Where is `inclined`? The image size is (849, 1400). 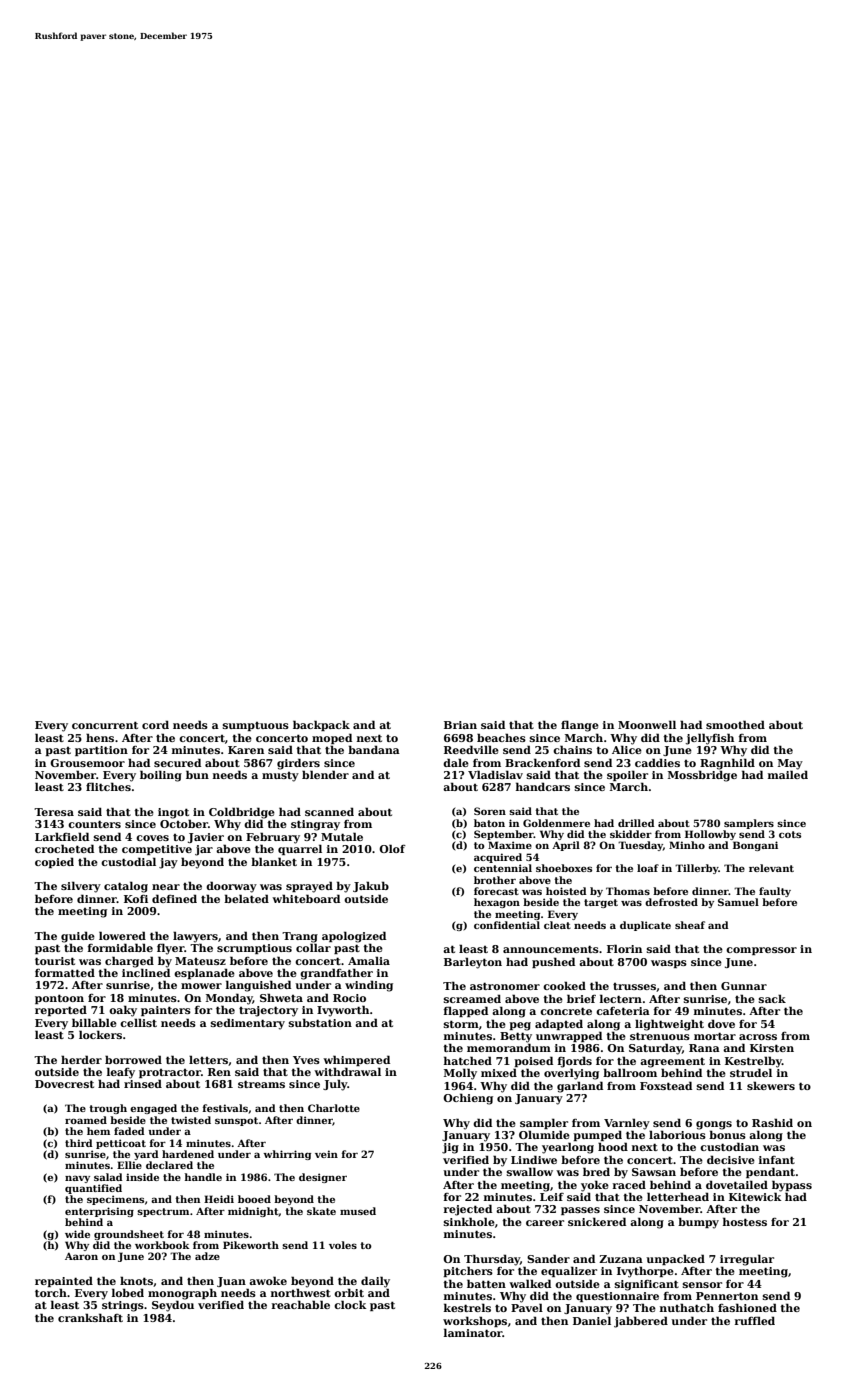 inclined is located at coordinates (146, 972).
